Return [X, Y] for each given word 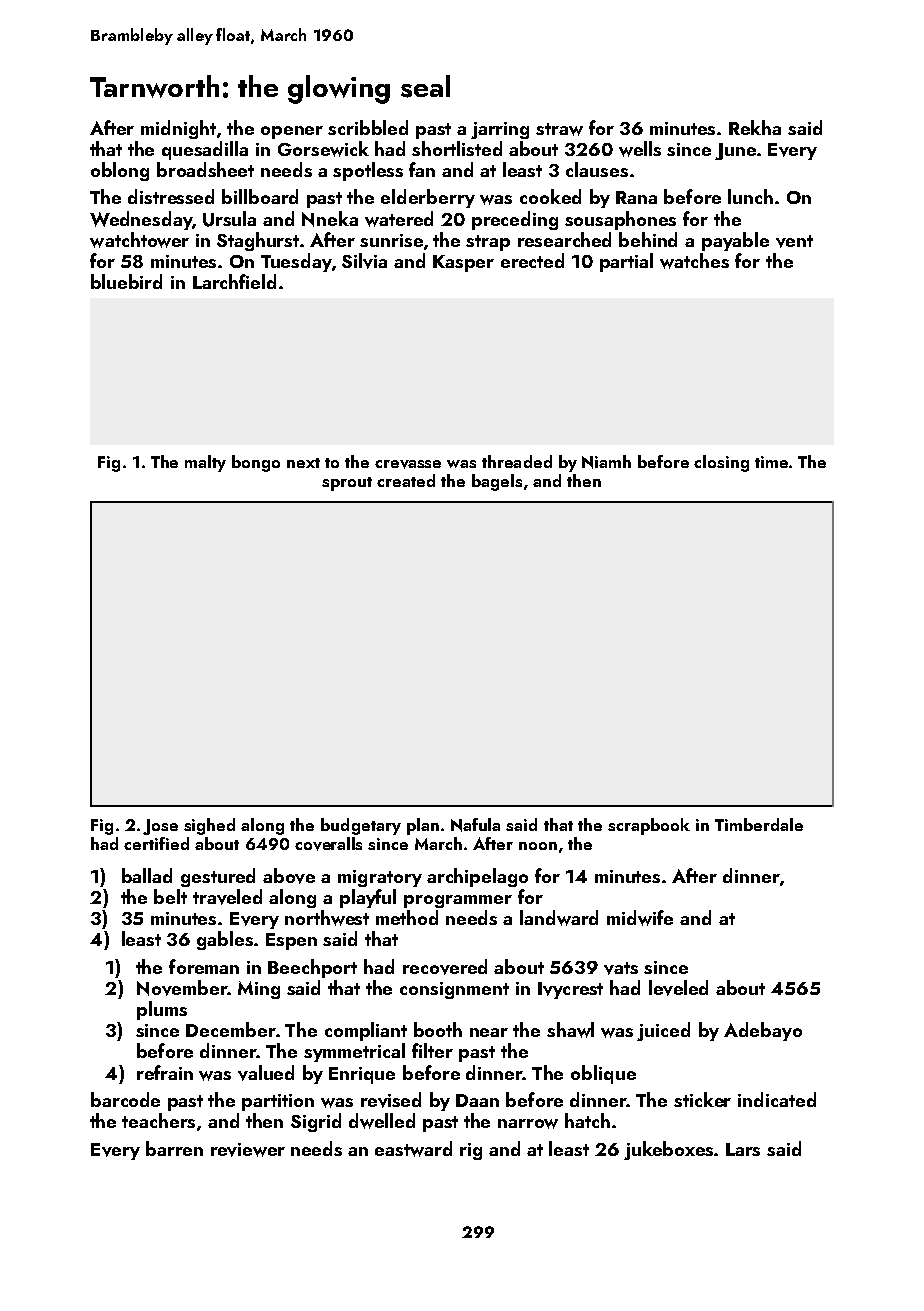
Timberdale [759, 824]
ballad [147, 875]
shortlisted [457, 148]
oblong [120, 171]
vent [794, 241]
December [231, 1029]
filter [432, 1050]
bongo [256, 463]
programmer [458, 901]
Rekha [755, 127]
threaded [517, 461]
